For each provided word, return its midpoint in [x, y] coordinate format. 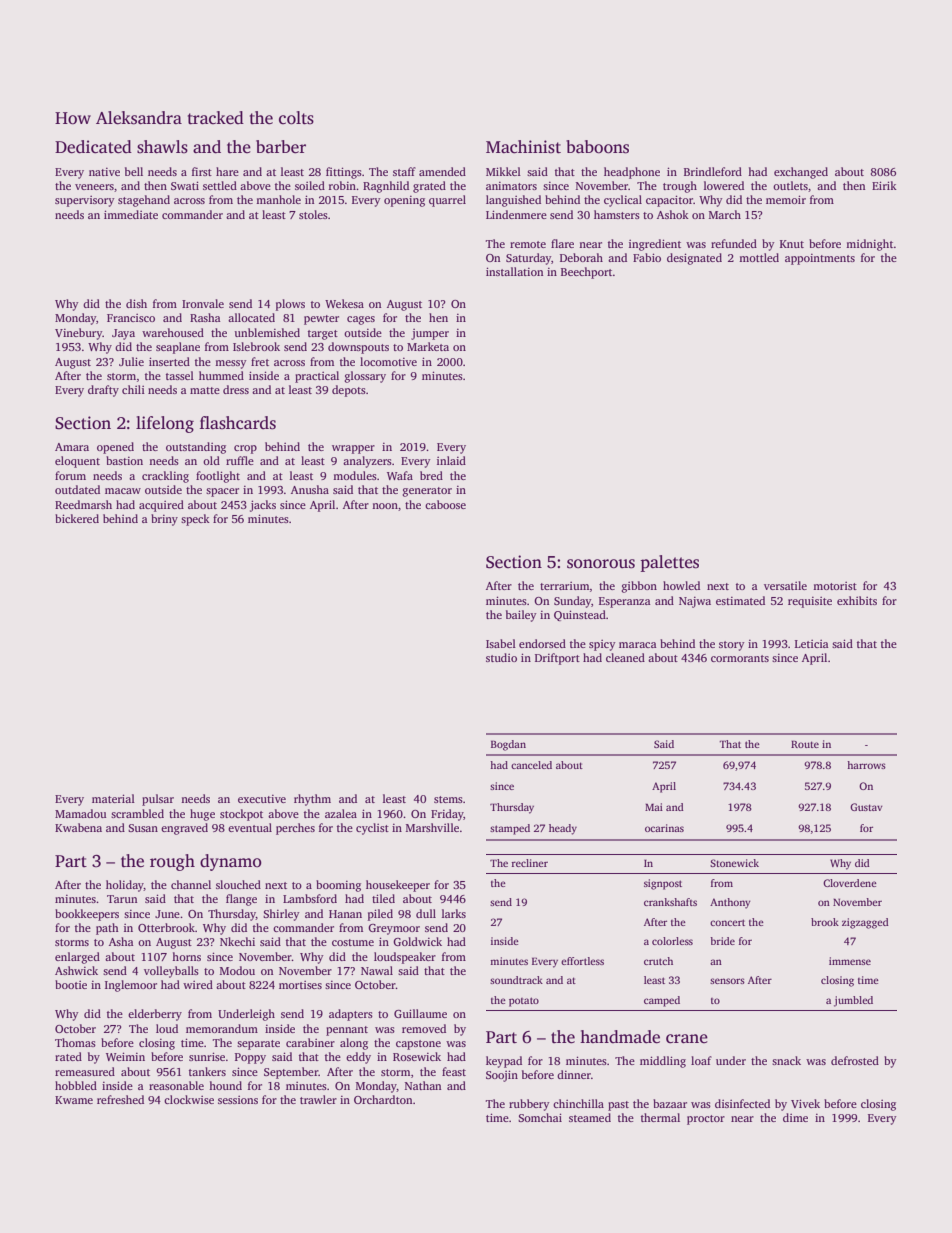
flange [241, 900]
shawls [162, 147]
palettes [669, 563]
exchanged [801, 173]
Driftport [557, 659]
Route [805, 744]
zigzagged [865, 923]
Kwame [74, 1100]
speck [195, 520]
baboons [597, 147]
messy [231, 364]
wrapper [353, 449]
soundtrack [516, 980]
